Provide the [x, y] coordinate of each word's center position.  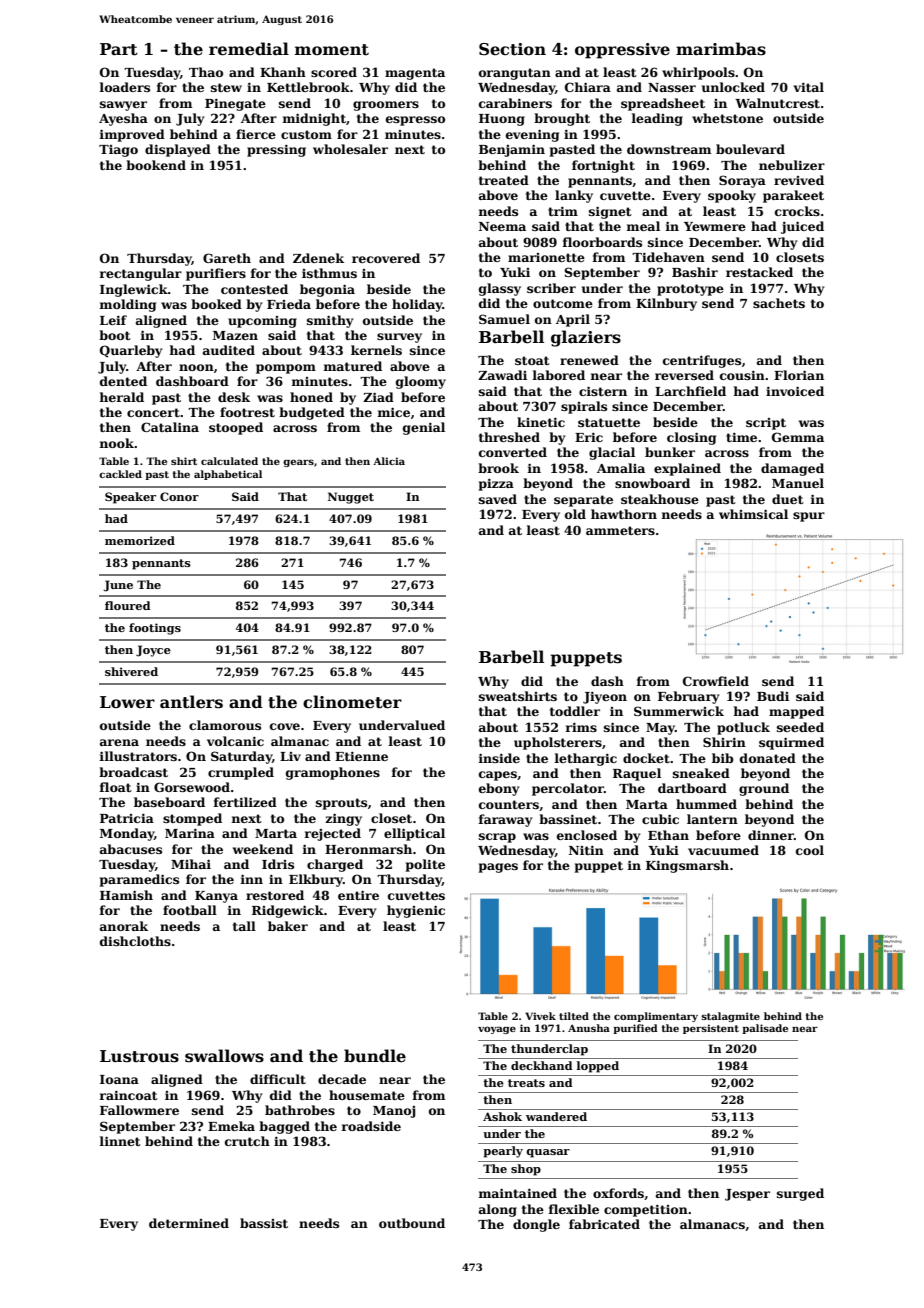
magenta [415, 74]
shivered [131, 671]
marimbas [721, 49]
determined [189, 1223]
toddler [575, 711]
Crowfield [716, 681]
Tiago [118, 151]
